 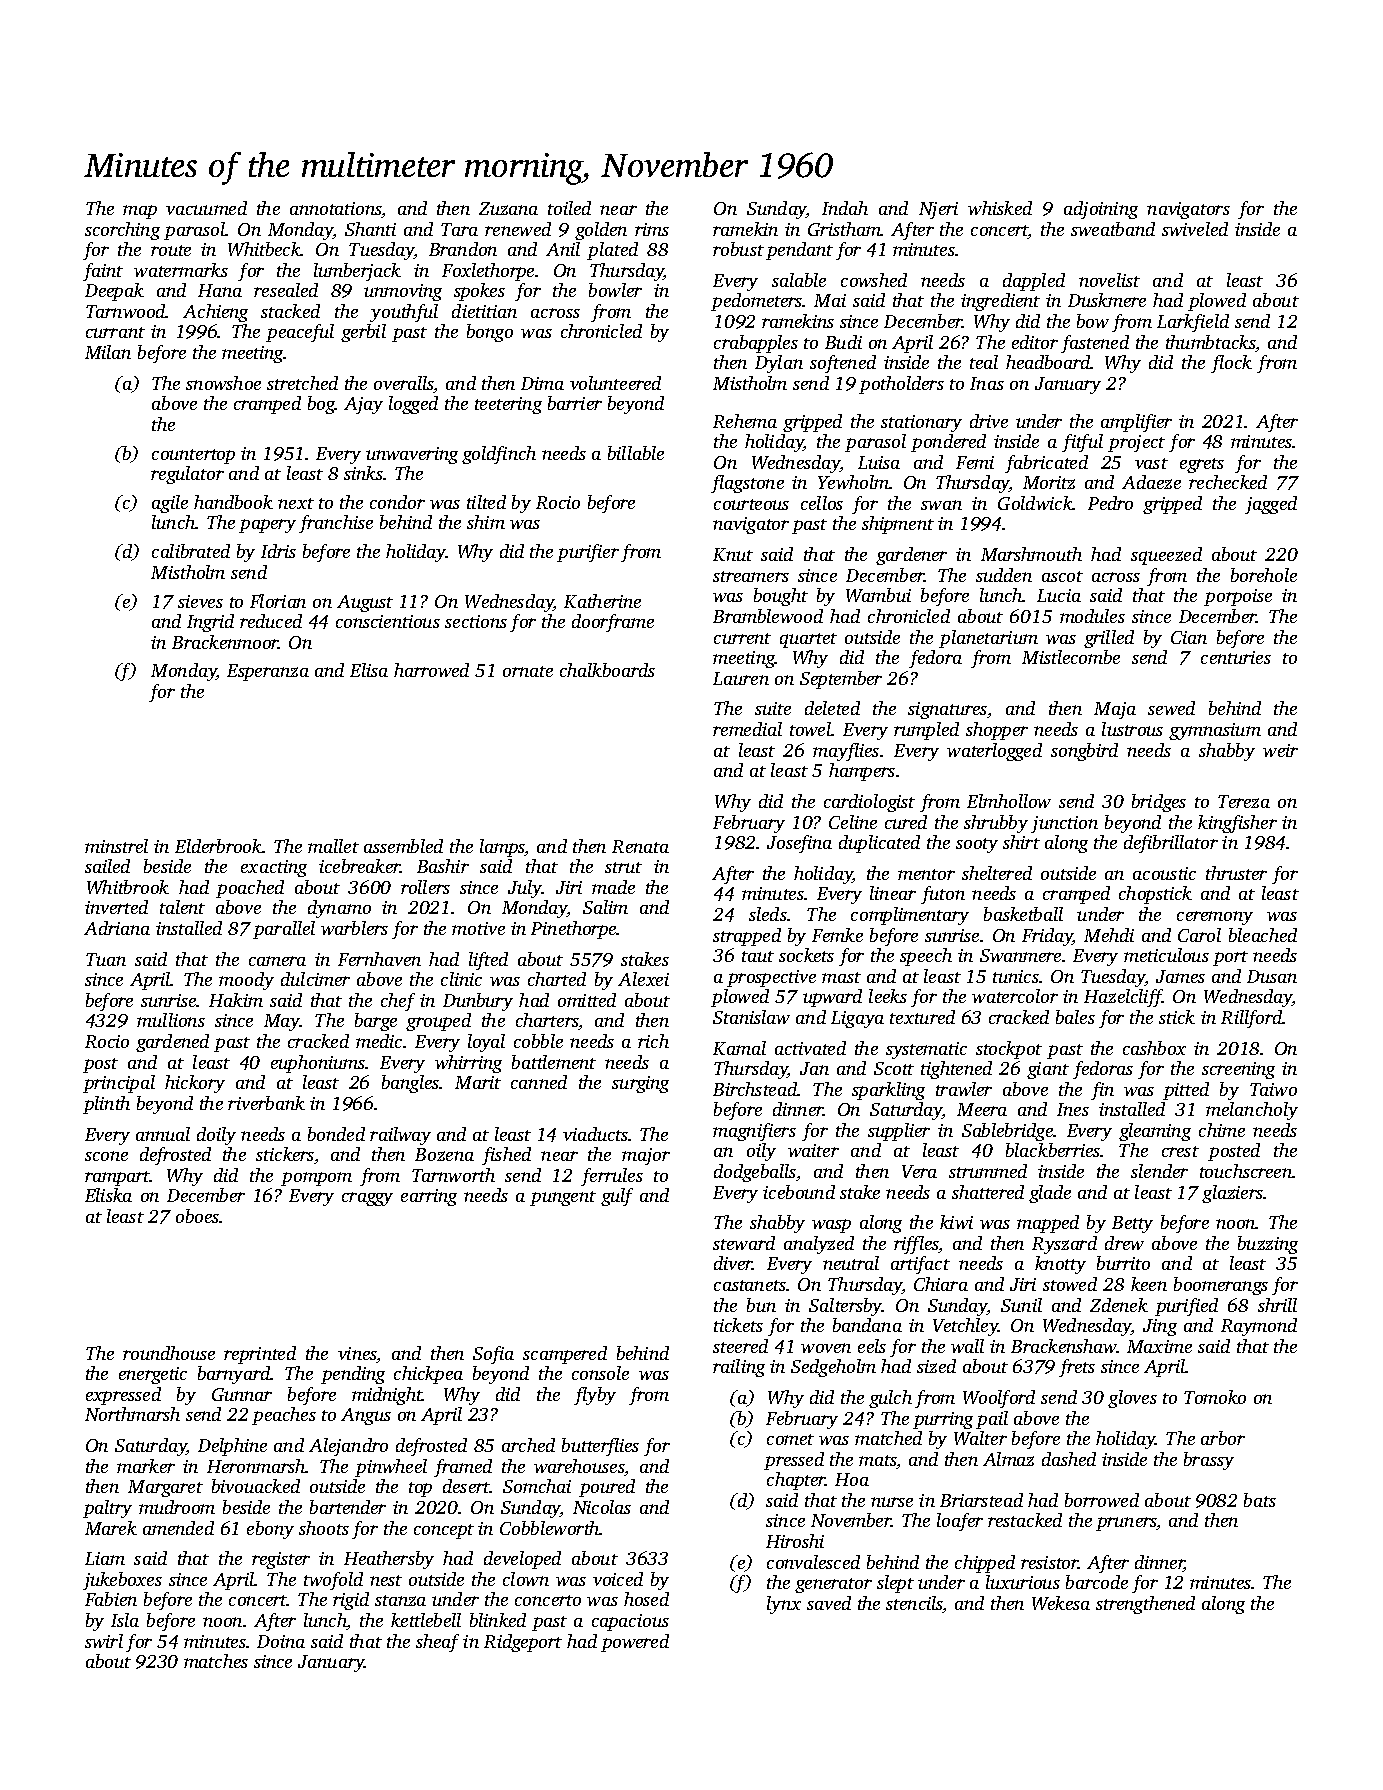 What do you see at coordinates (1195, 229) in the screenshot?
I see `swiveled` at bounding box center [1195, 229].
